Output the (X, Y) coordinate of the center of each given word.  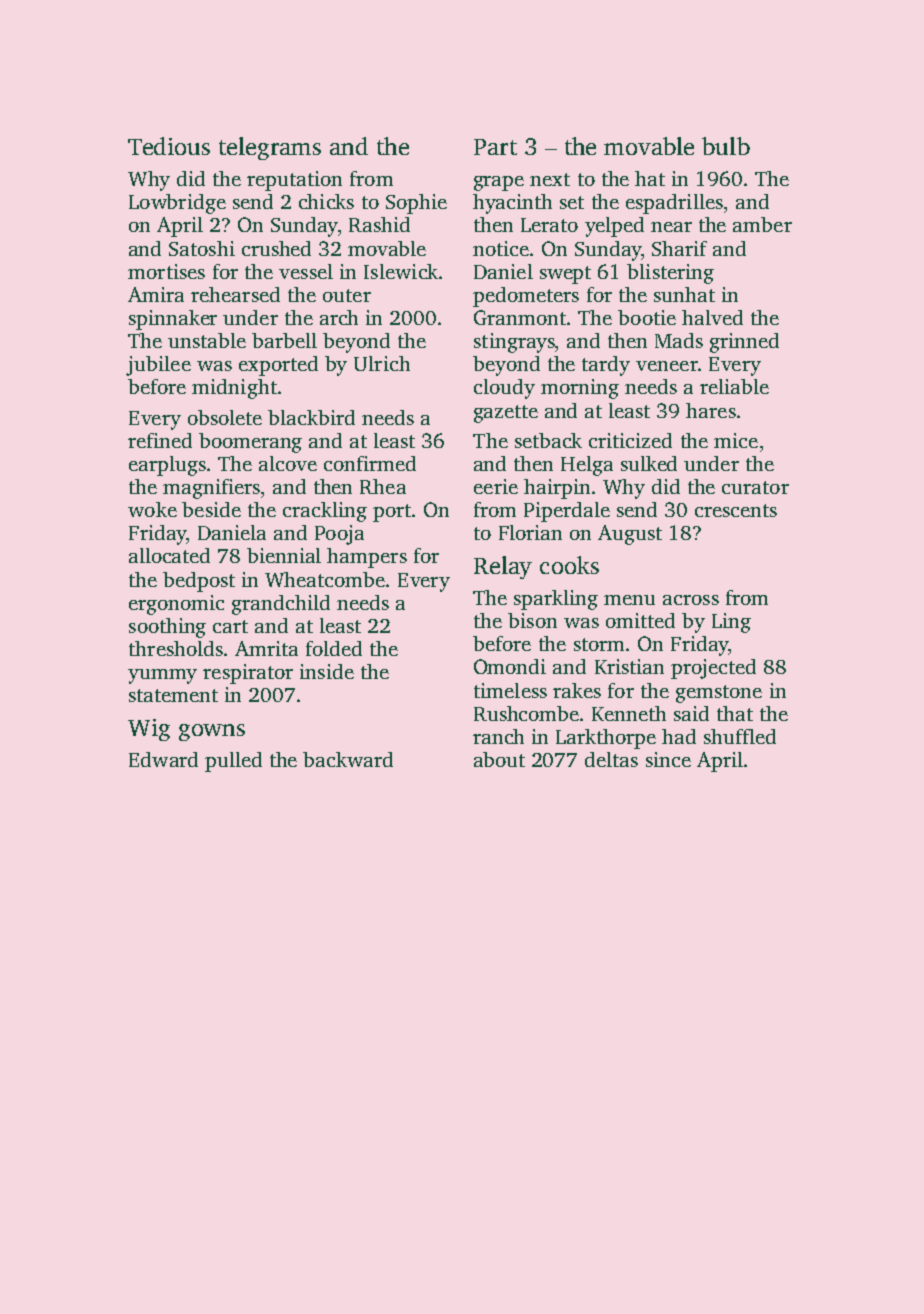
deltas (611, 759)
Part (495, 147)
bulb (726, 146)
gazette (506, 414)
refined (160, 440)
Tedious (169, 146)
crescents (736, 510)
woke (152, 509)
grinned (744, 343)
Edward (163, 759)
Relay (503, 567)
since (668, 759)
